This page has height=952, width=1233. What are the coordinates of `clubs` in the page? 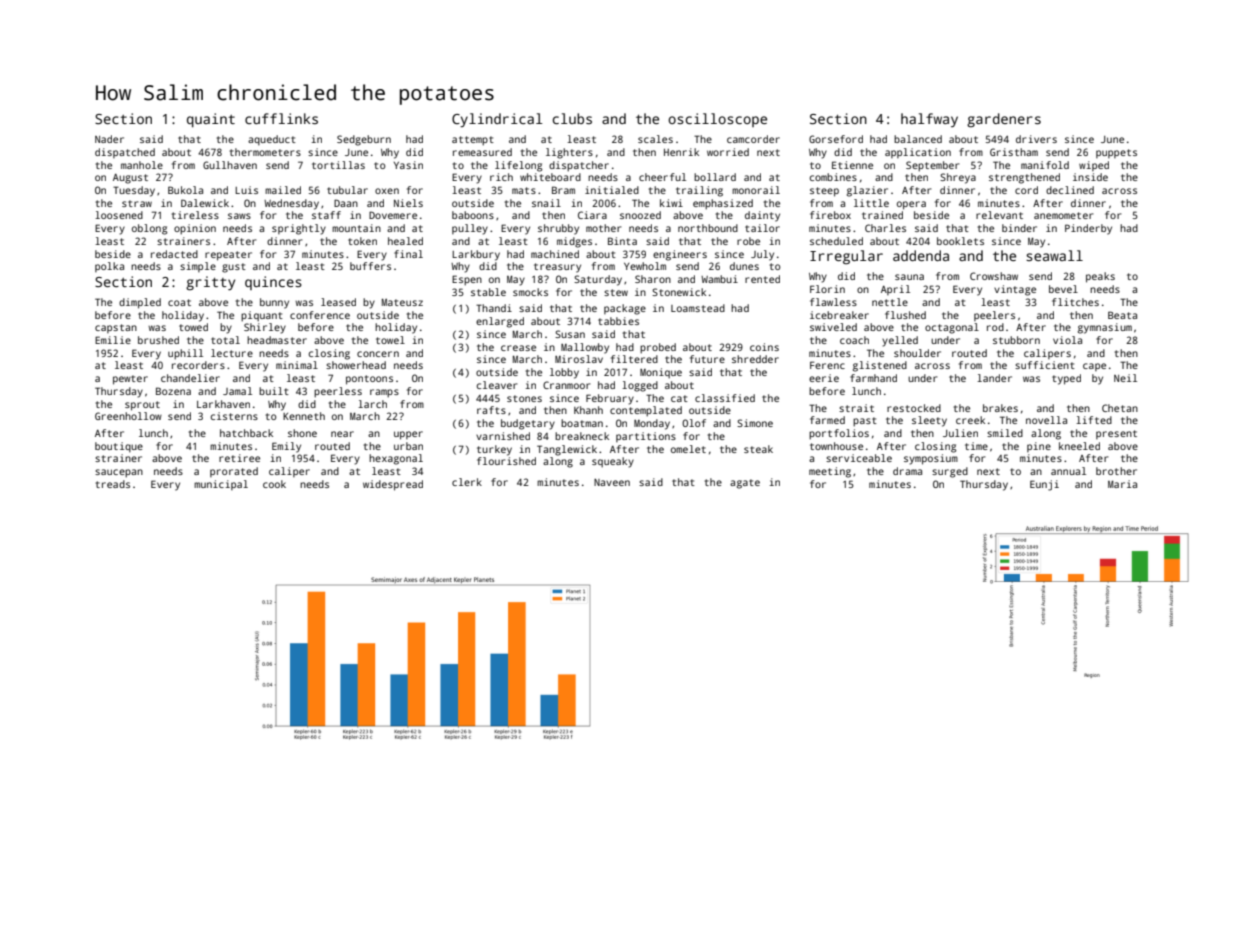 It's located at (572, 118).
